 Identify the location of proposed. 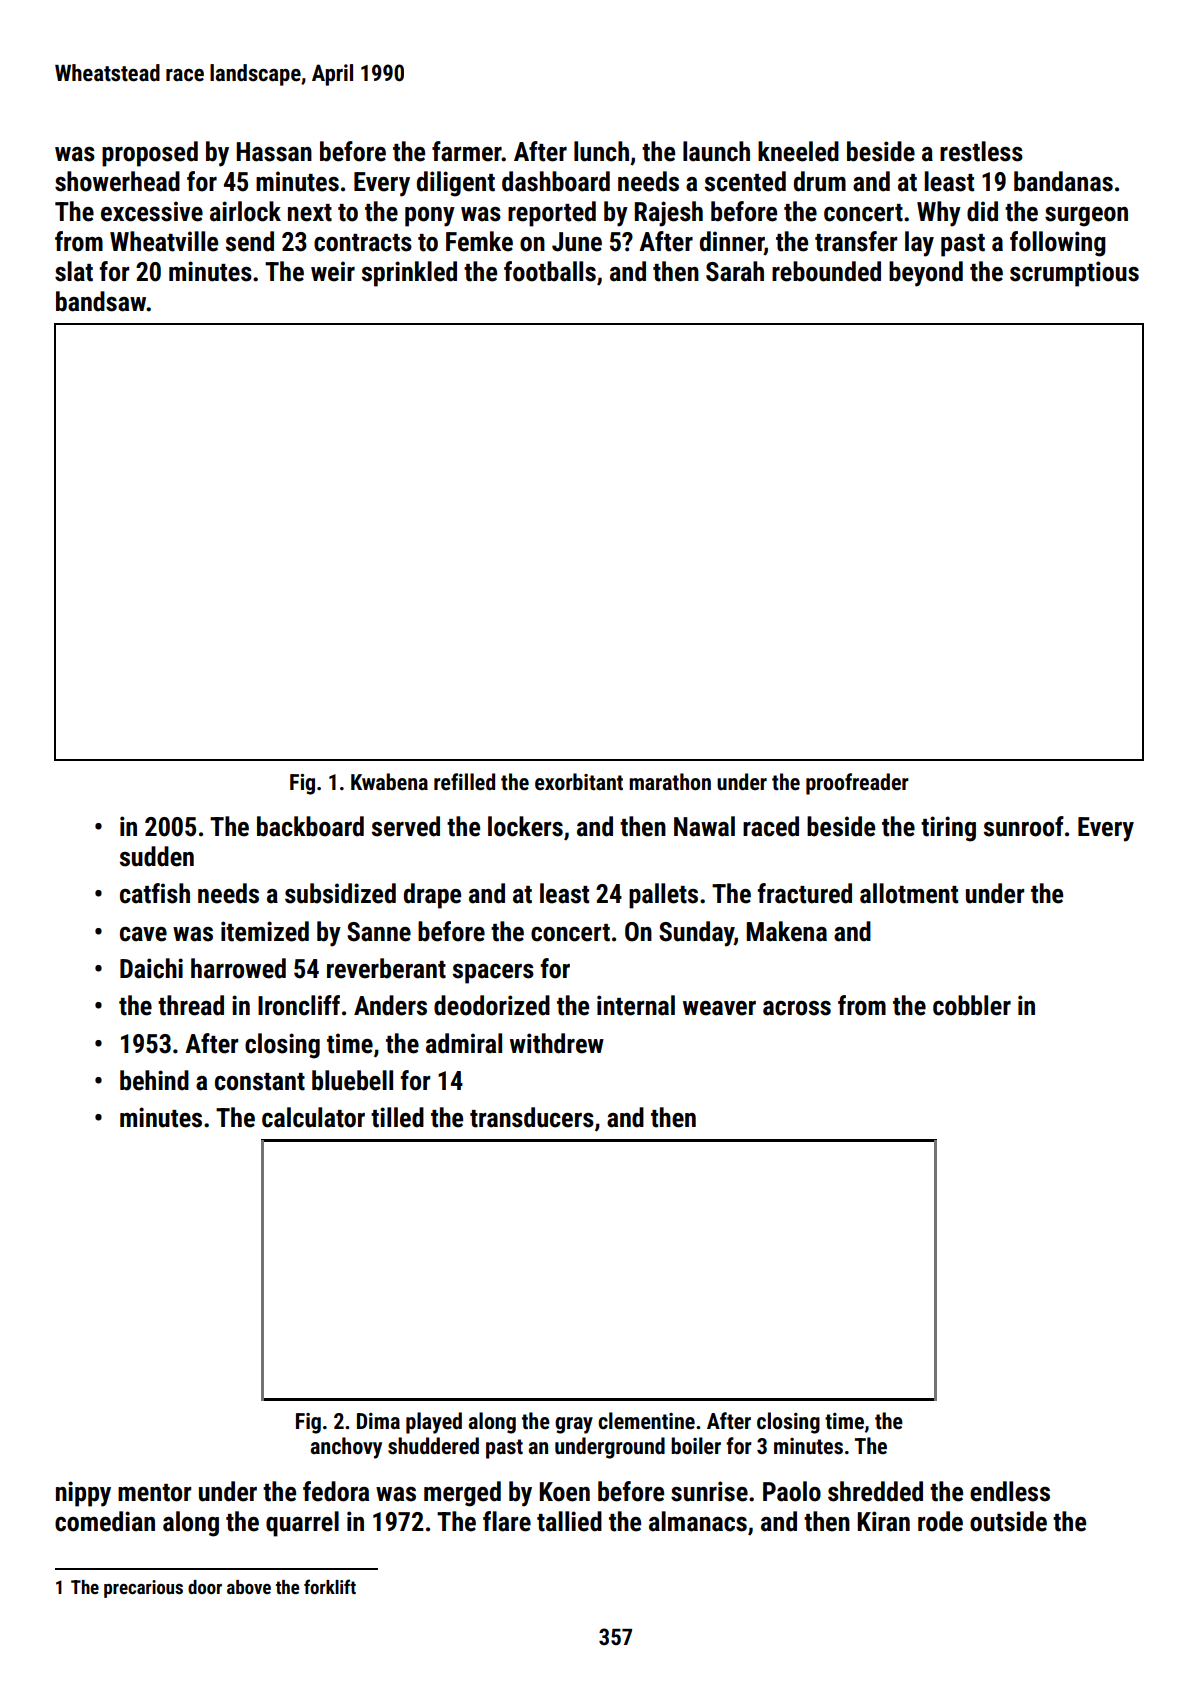
(150, 154).
